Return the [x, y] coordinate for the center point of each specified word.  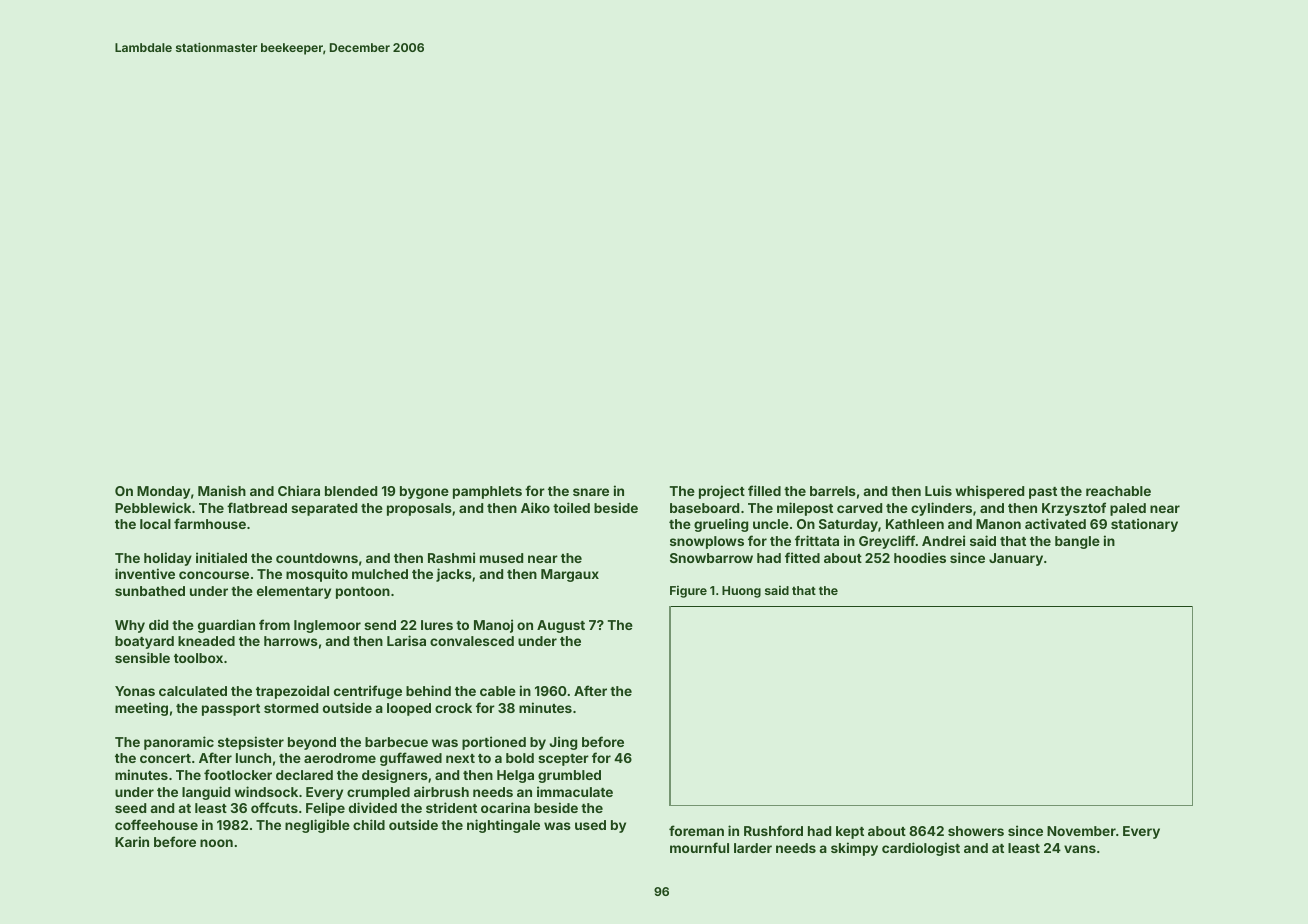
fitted [802, 557]
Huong [741, 592]
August [561, 626]
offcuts [274, 807]
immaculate [575, 791]
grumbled [569, 776]
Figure [688, 591]
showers [976, 831]
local [155, 524]
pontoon [363, 593]
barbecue [396, 742]
